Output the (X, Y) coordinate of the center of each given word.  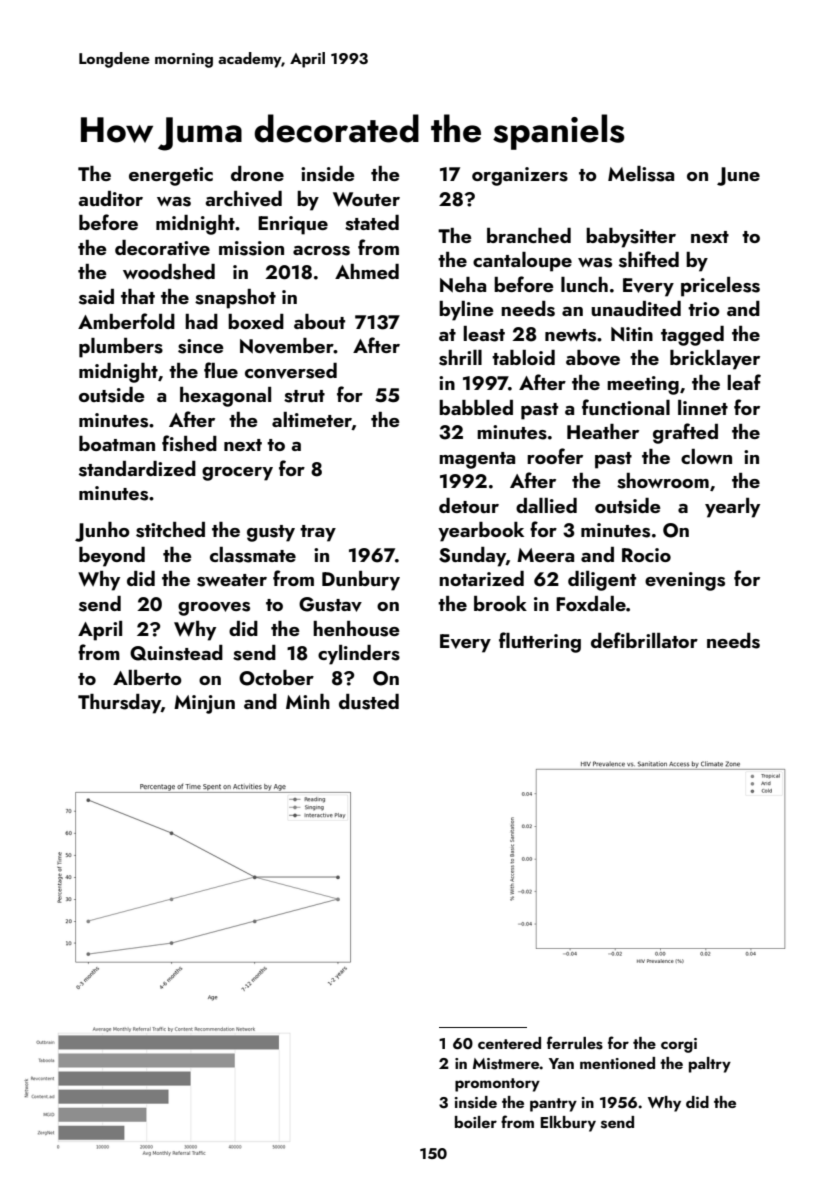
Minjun (204, 704)
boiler (476, 1122)
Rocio (646, 555)
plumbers (121, 348)
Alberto (147, 677)
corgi (679, 1045)
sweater (232, 580)
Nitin (632, 334)
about (319, 321)
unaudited (636, 308)
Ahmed (367, 271)
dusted (369, 702)
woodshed (169, 272)
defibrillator (644, 640)
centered (509, 1043)
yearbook (481, 532)
